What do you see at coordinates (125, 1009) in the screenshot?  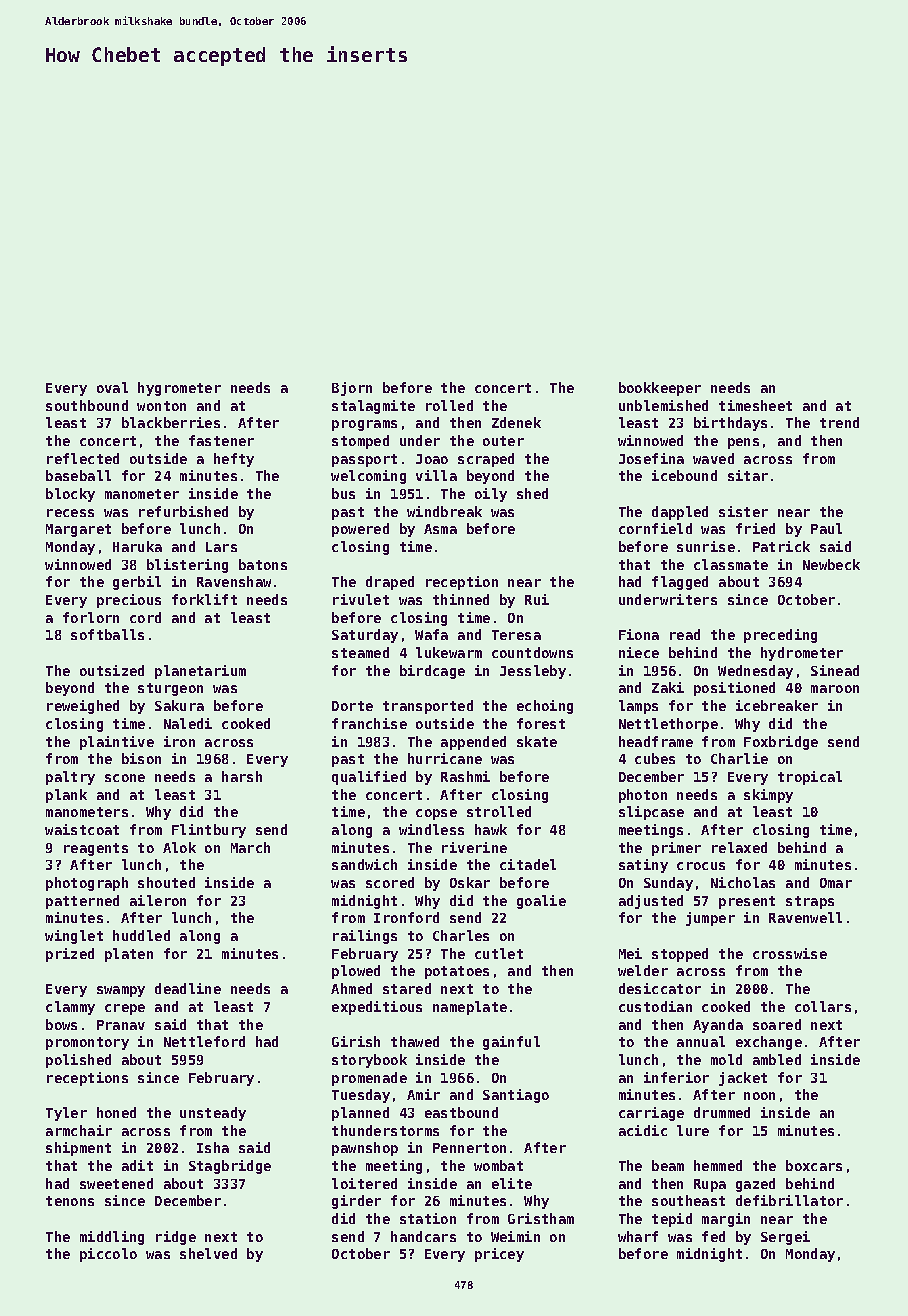 I see `crepe` at bounding box center [125, 1009].
